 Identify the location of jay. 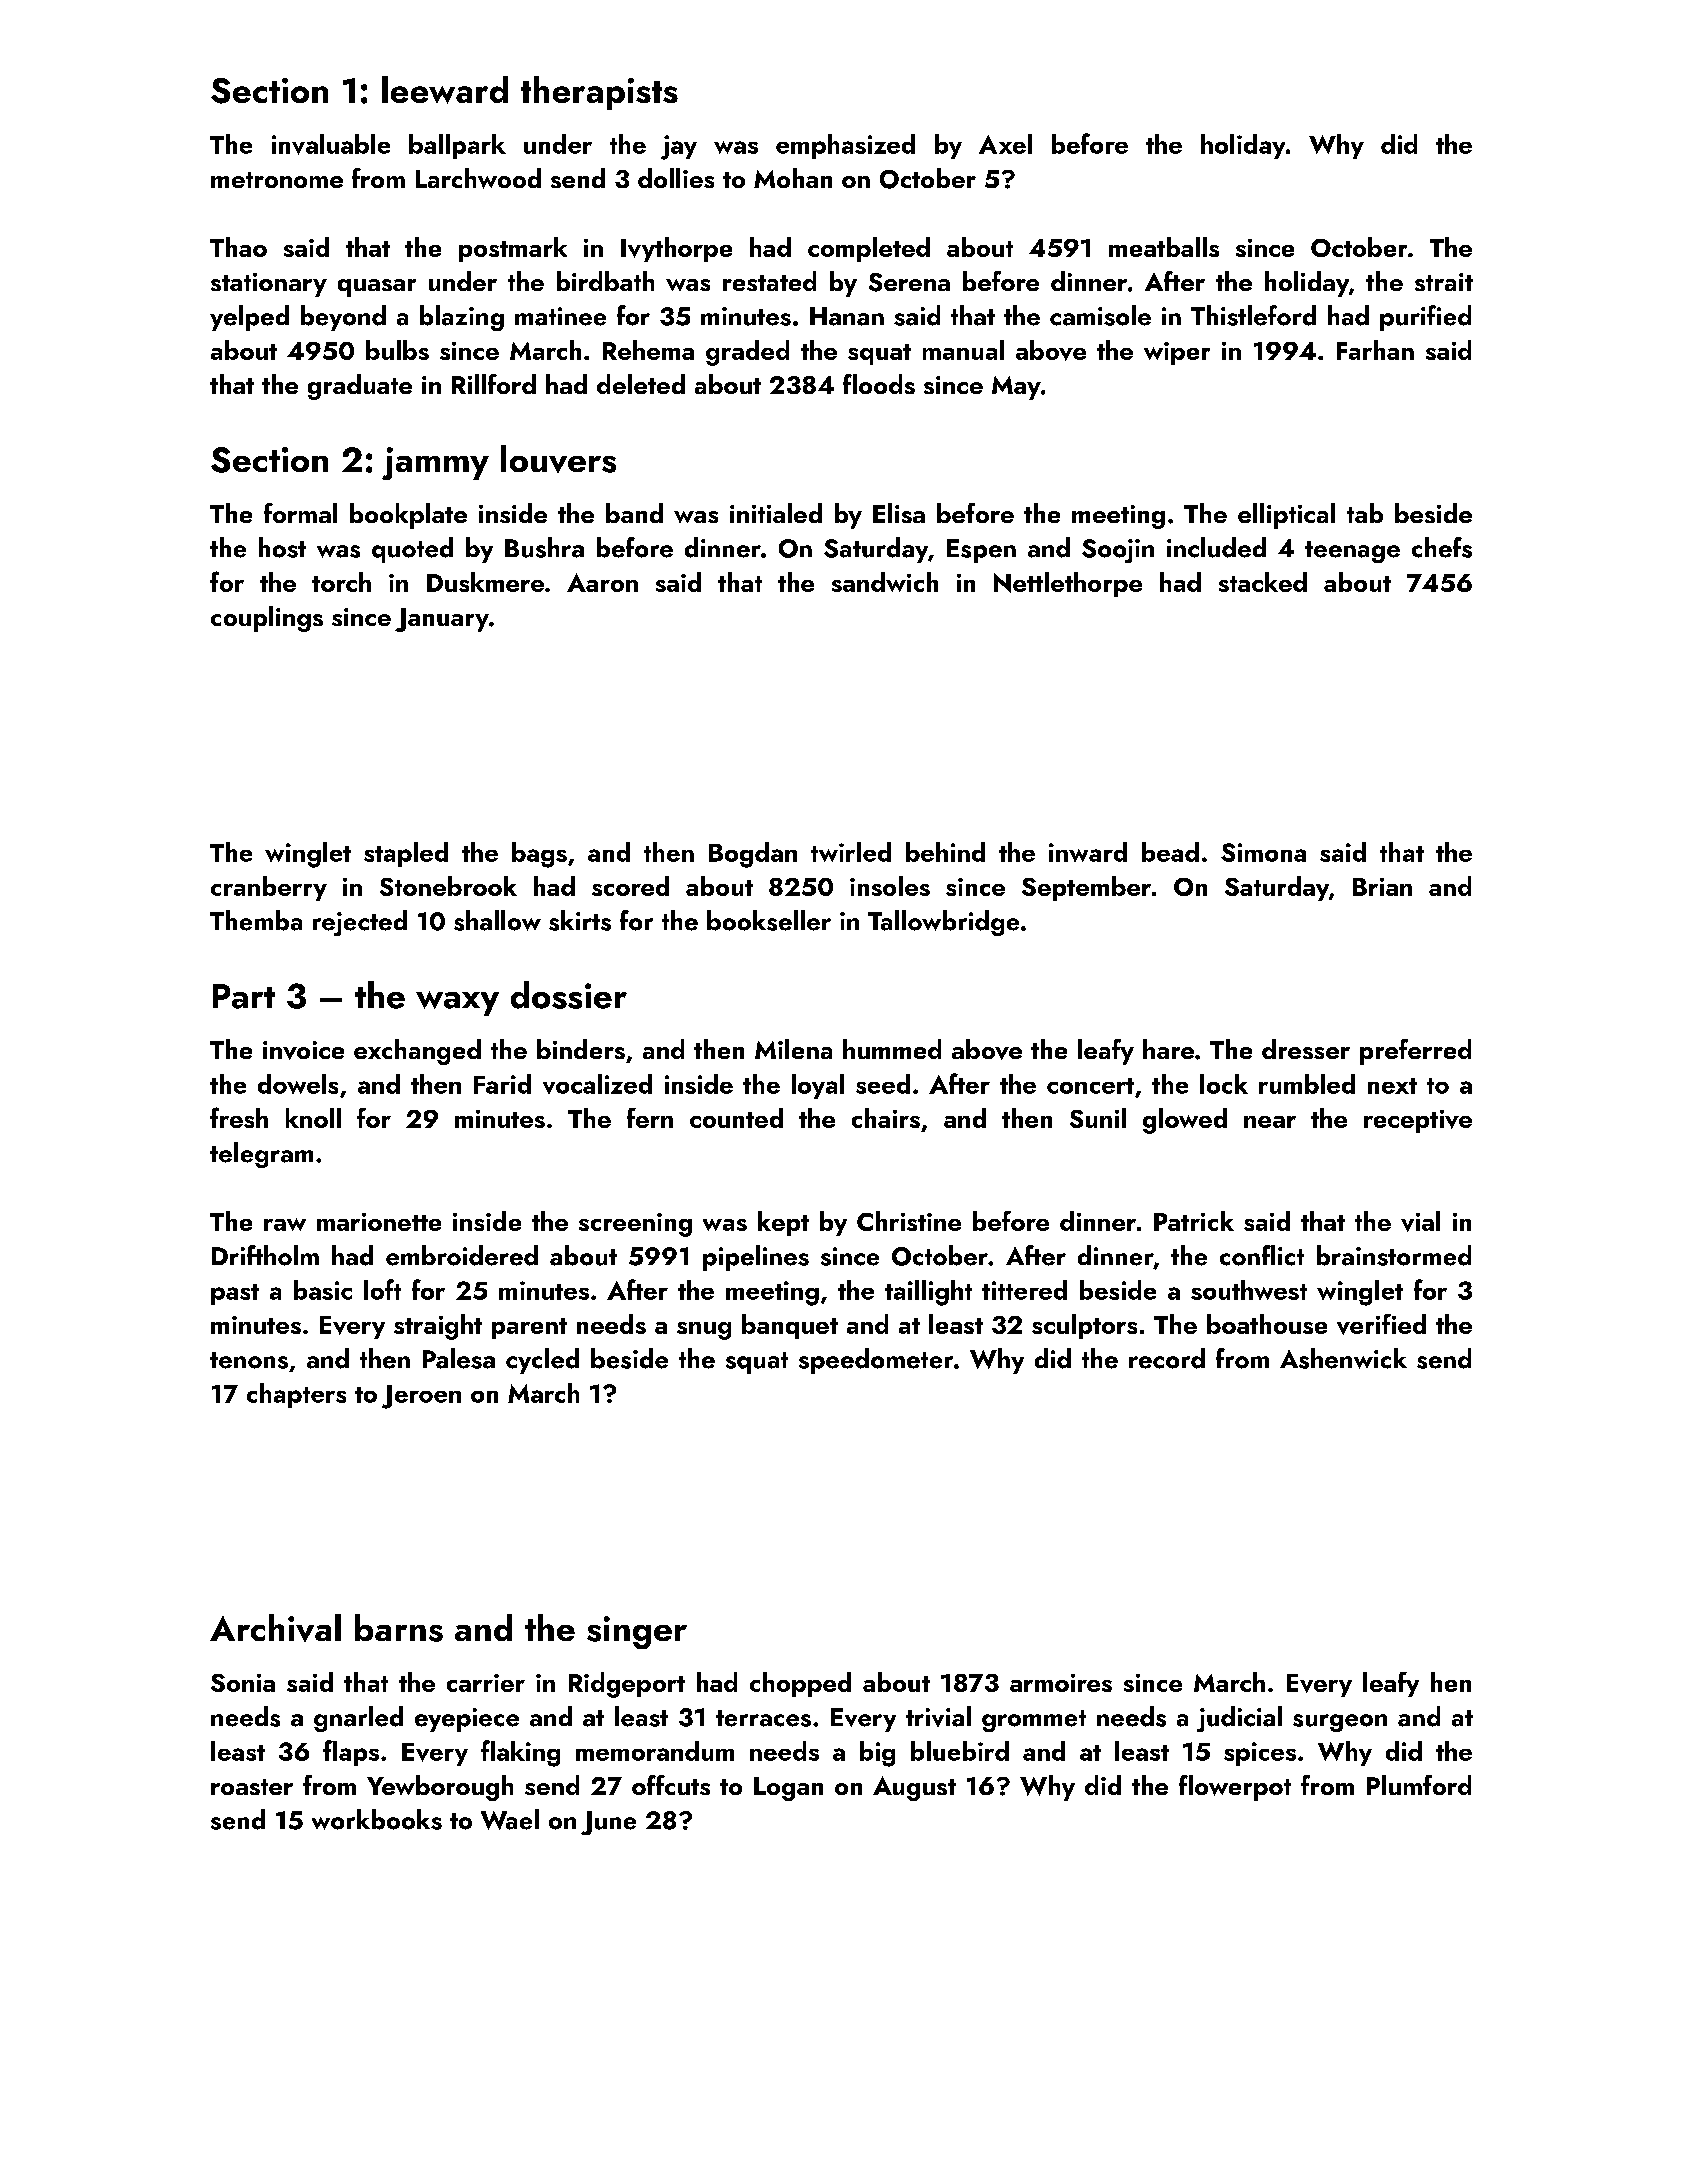
(679, 147).
